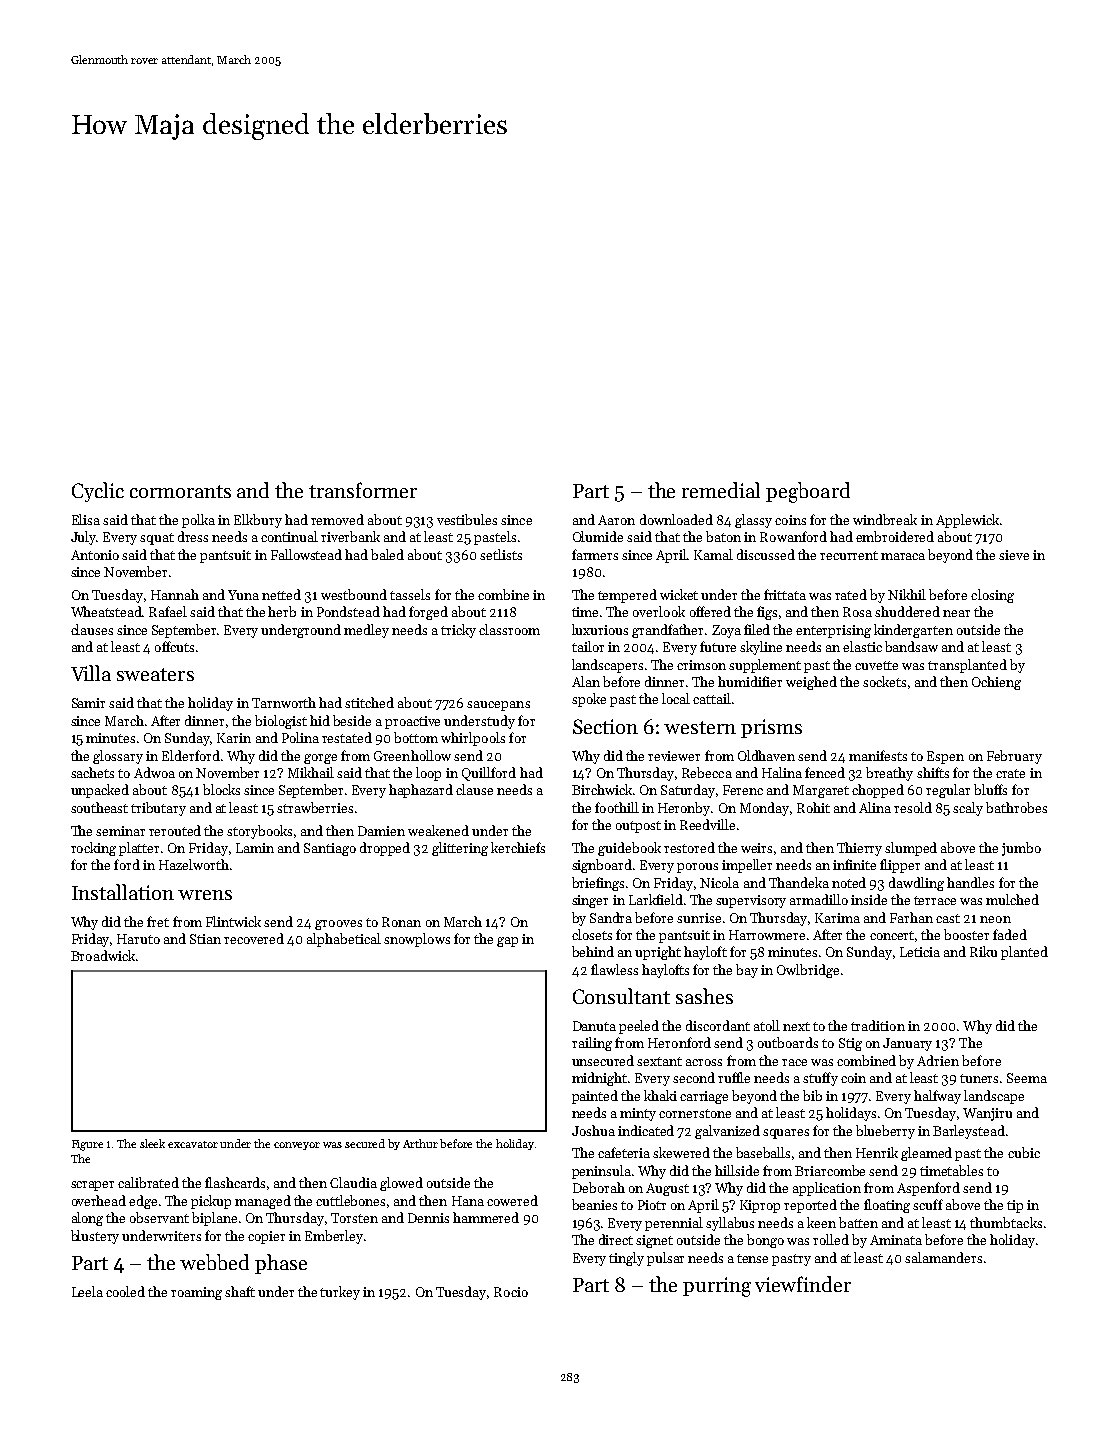  I want to click on seminar, so click(120, 831).
